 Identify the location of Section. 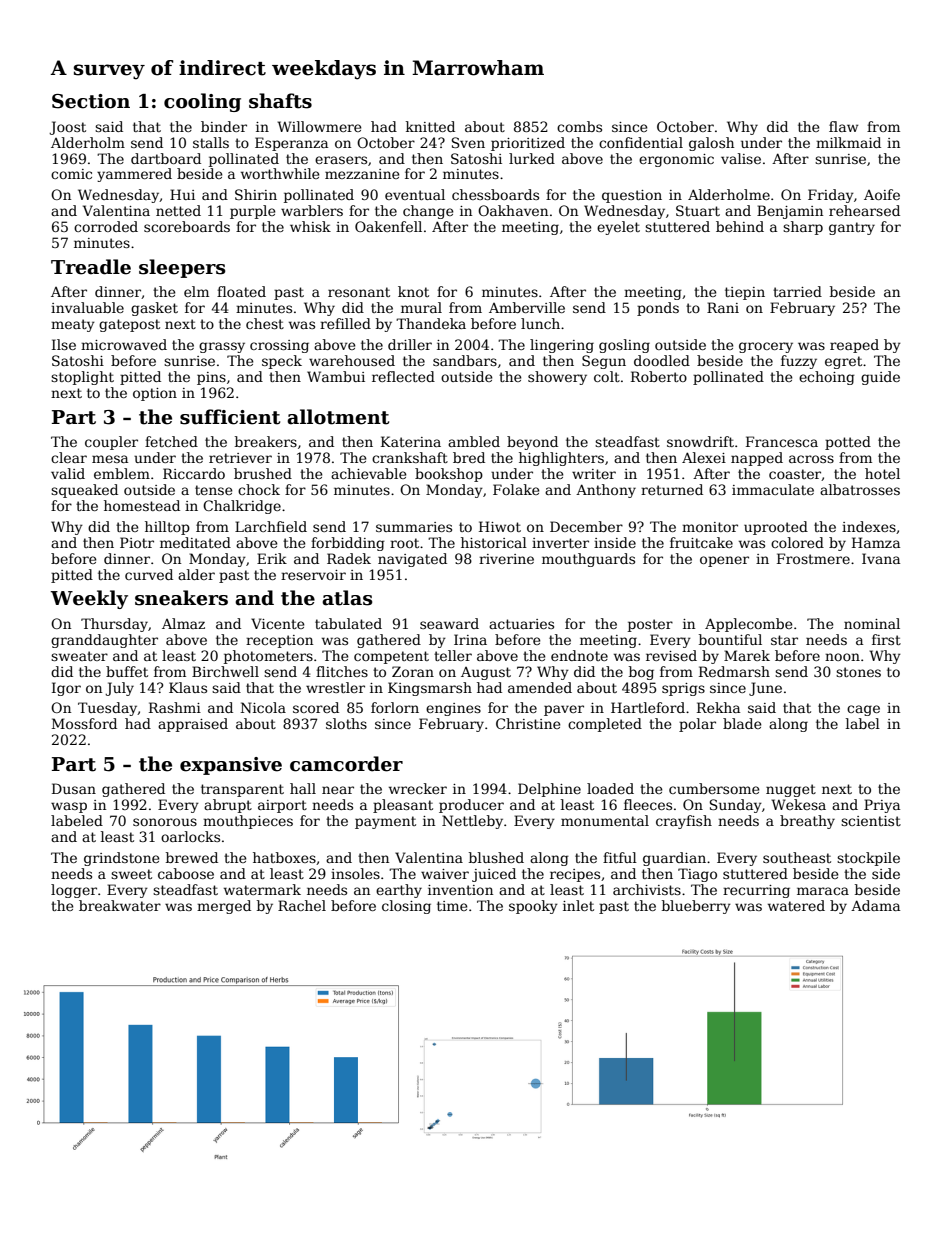
(91, 101).
